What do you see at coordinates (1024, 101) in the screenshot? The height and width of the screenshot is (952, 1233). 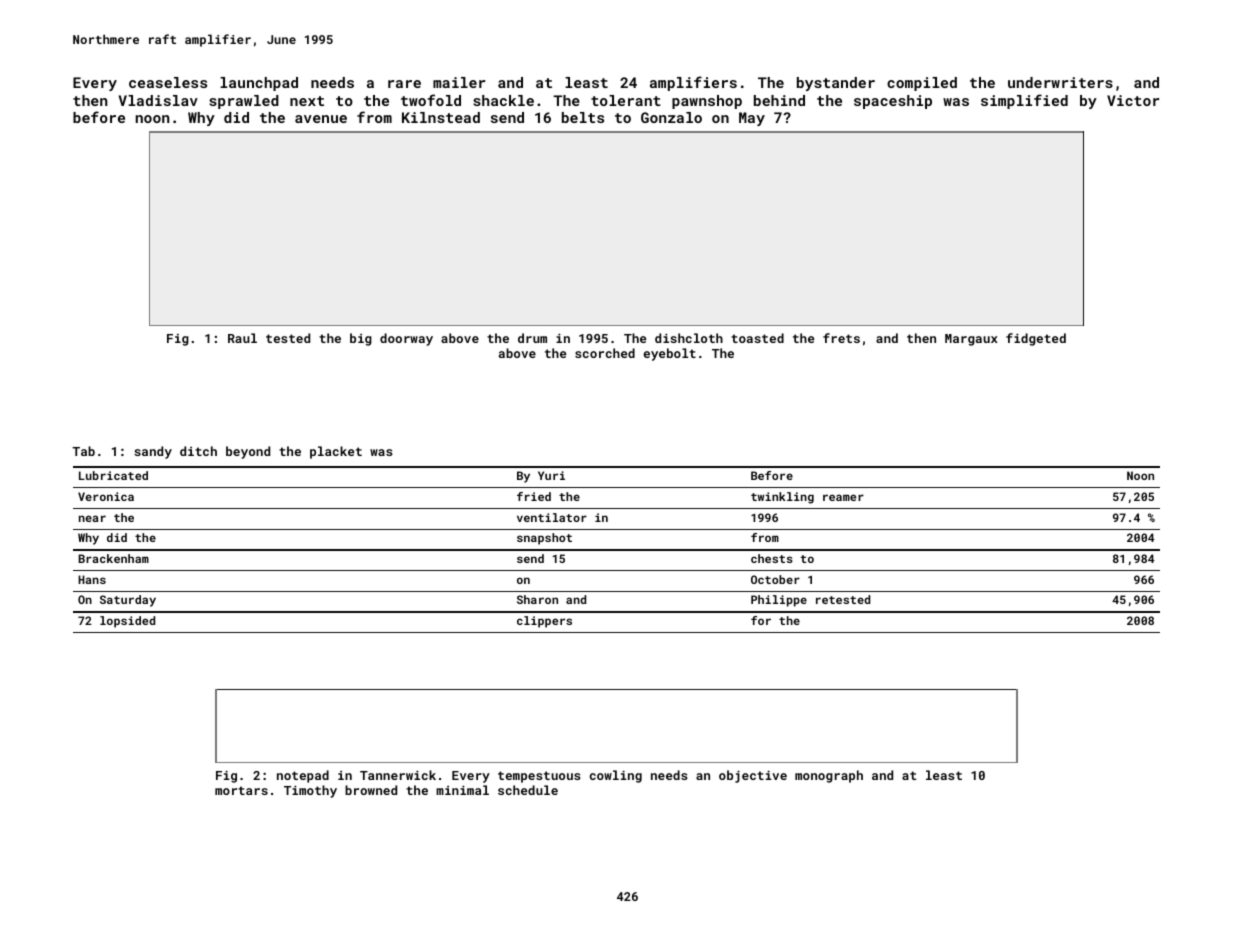 I see `simplified` at bounding box center [1024, 101].
